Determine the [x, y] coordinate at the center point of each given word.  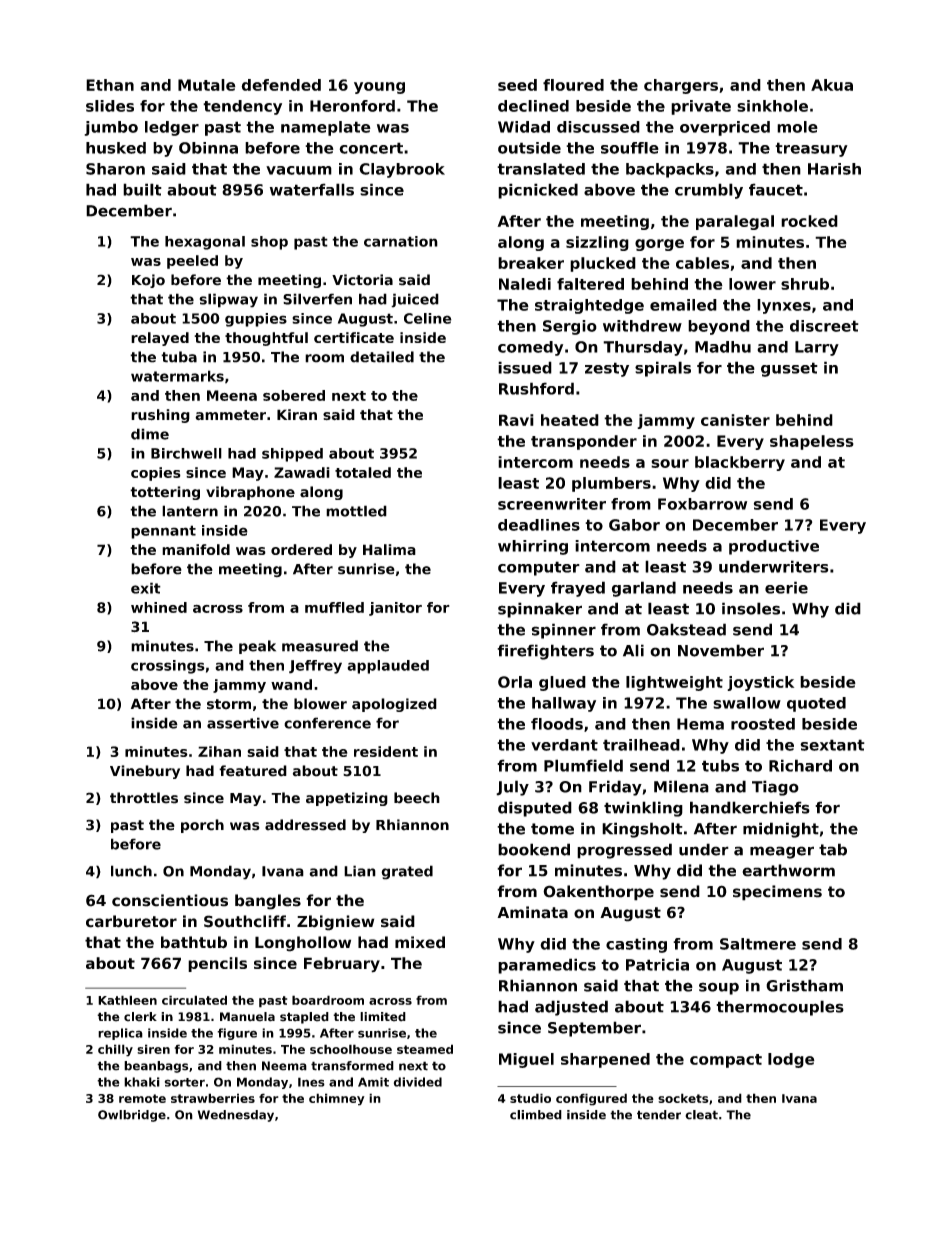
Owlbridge [132, 1116]
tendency [242, 107]
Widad [524, 127]
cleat [701, 1115]
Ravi [516, 420]
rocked [809, 221]
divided [418, 1082]
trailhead [641, 745]
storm [229, 704]
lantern [190, 511]
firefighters [545, 652]
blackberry [740, 463]
